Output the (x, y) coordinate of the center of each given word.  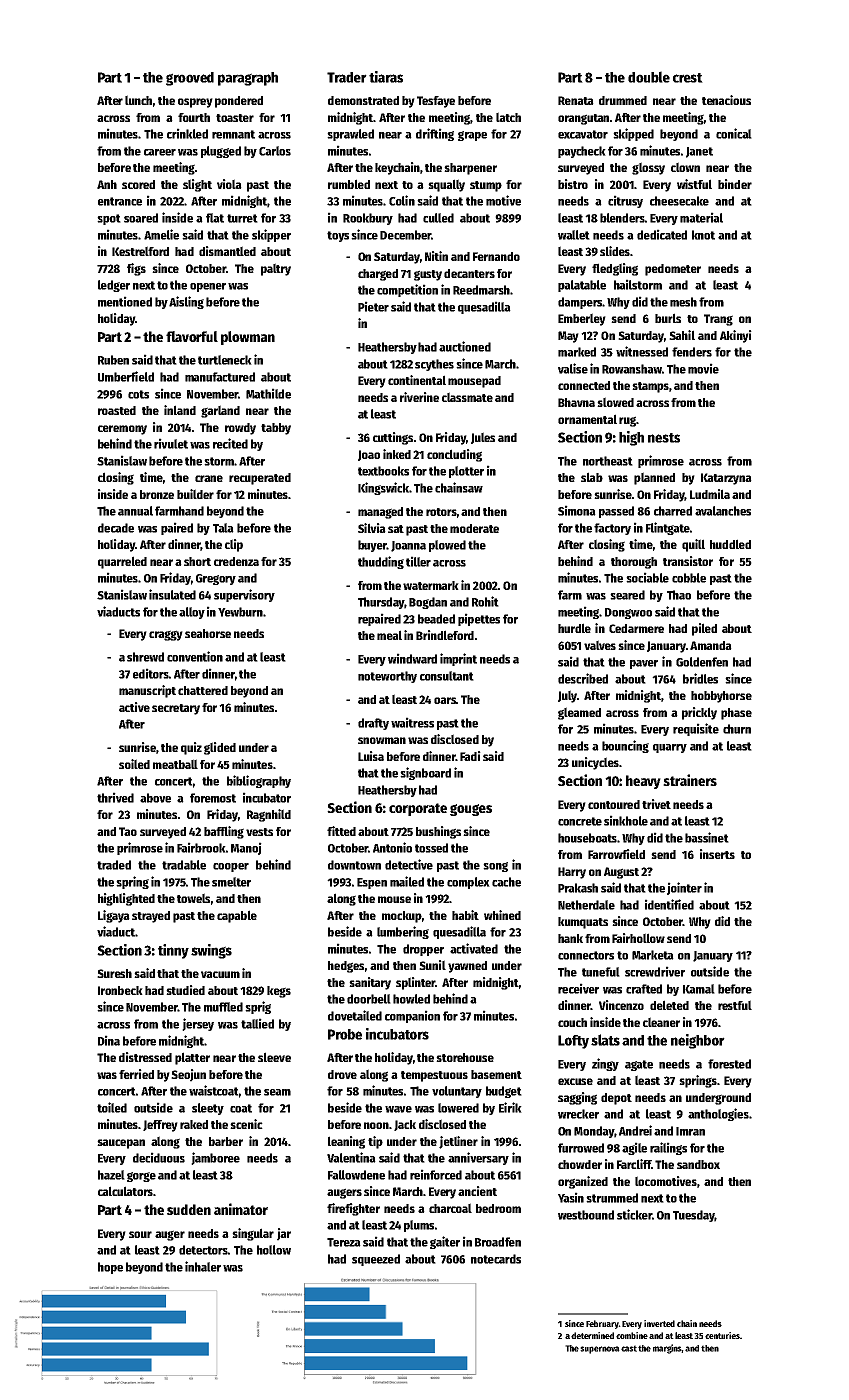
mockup (401, 917)
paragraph (248, 79)
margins (667, 1349)
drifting (435, 134)
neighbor (698, 1041)
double (649, 77)
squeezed (376, 1260)
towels (193, 898)
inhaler (203, 1266)
